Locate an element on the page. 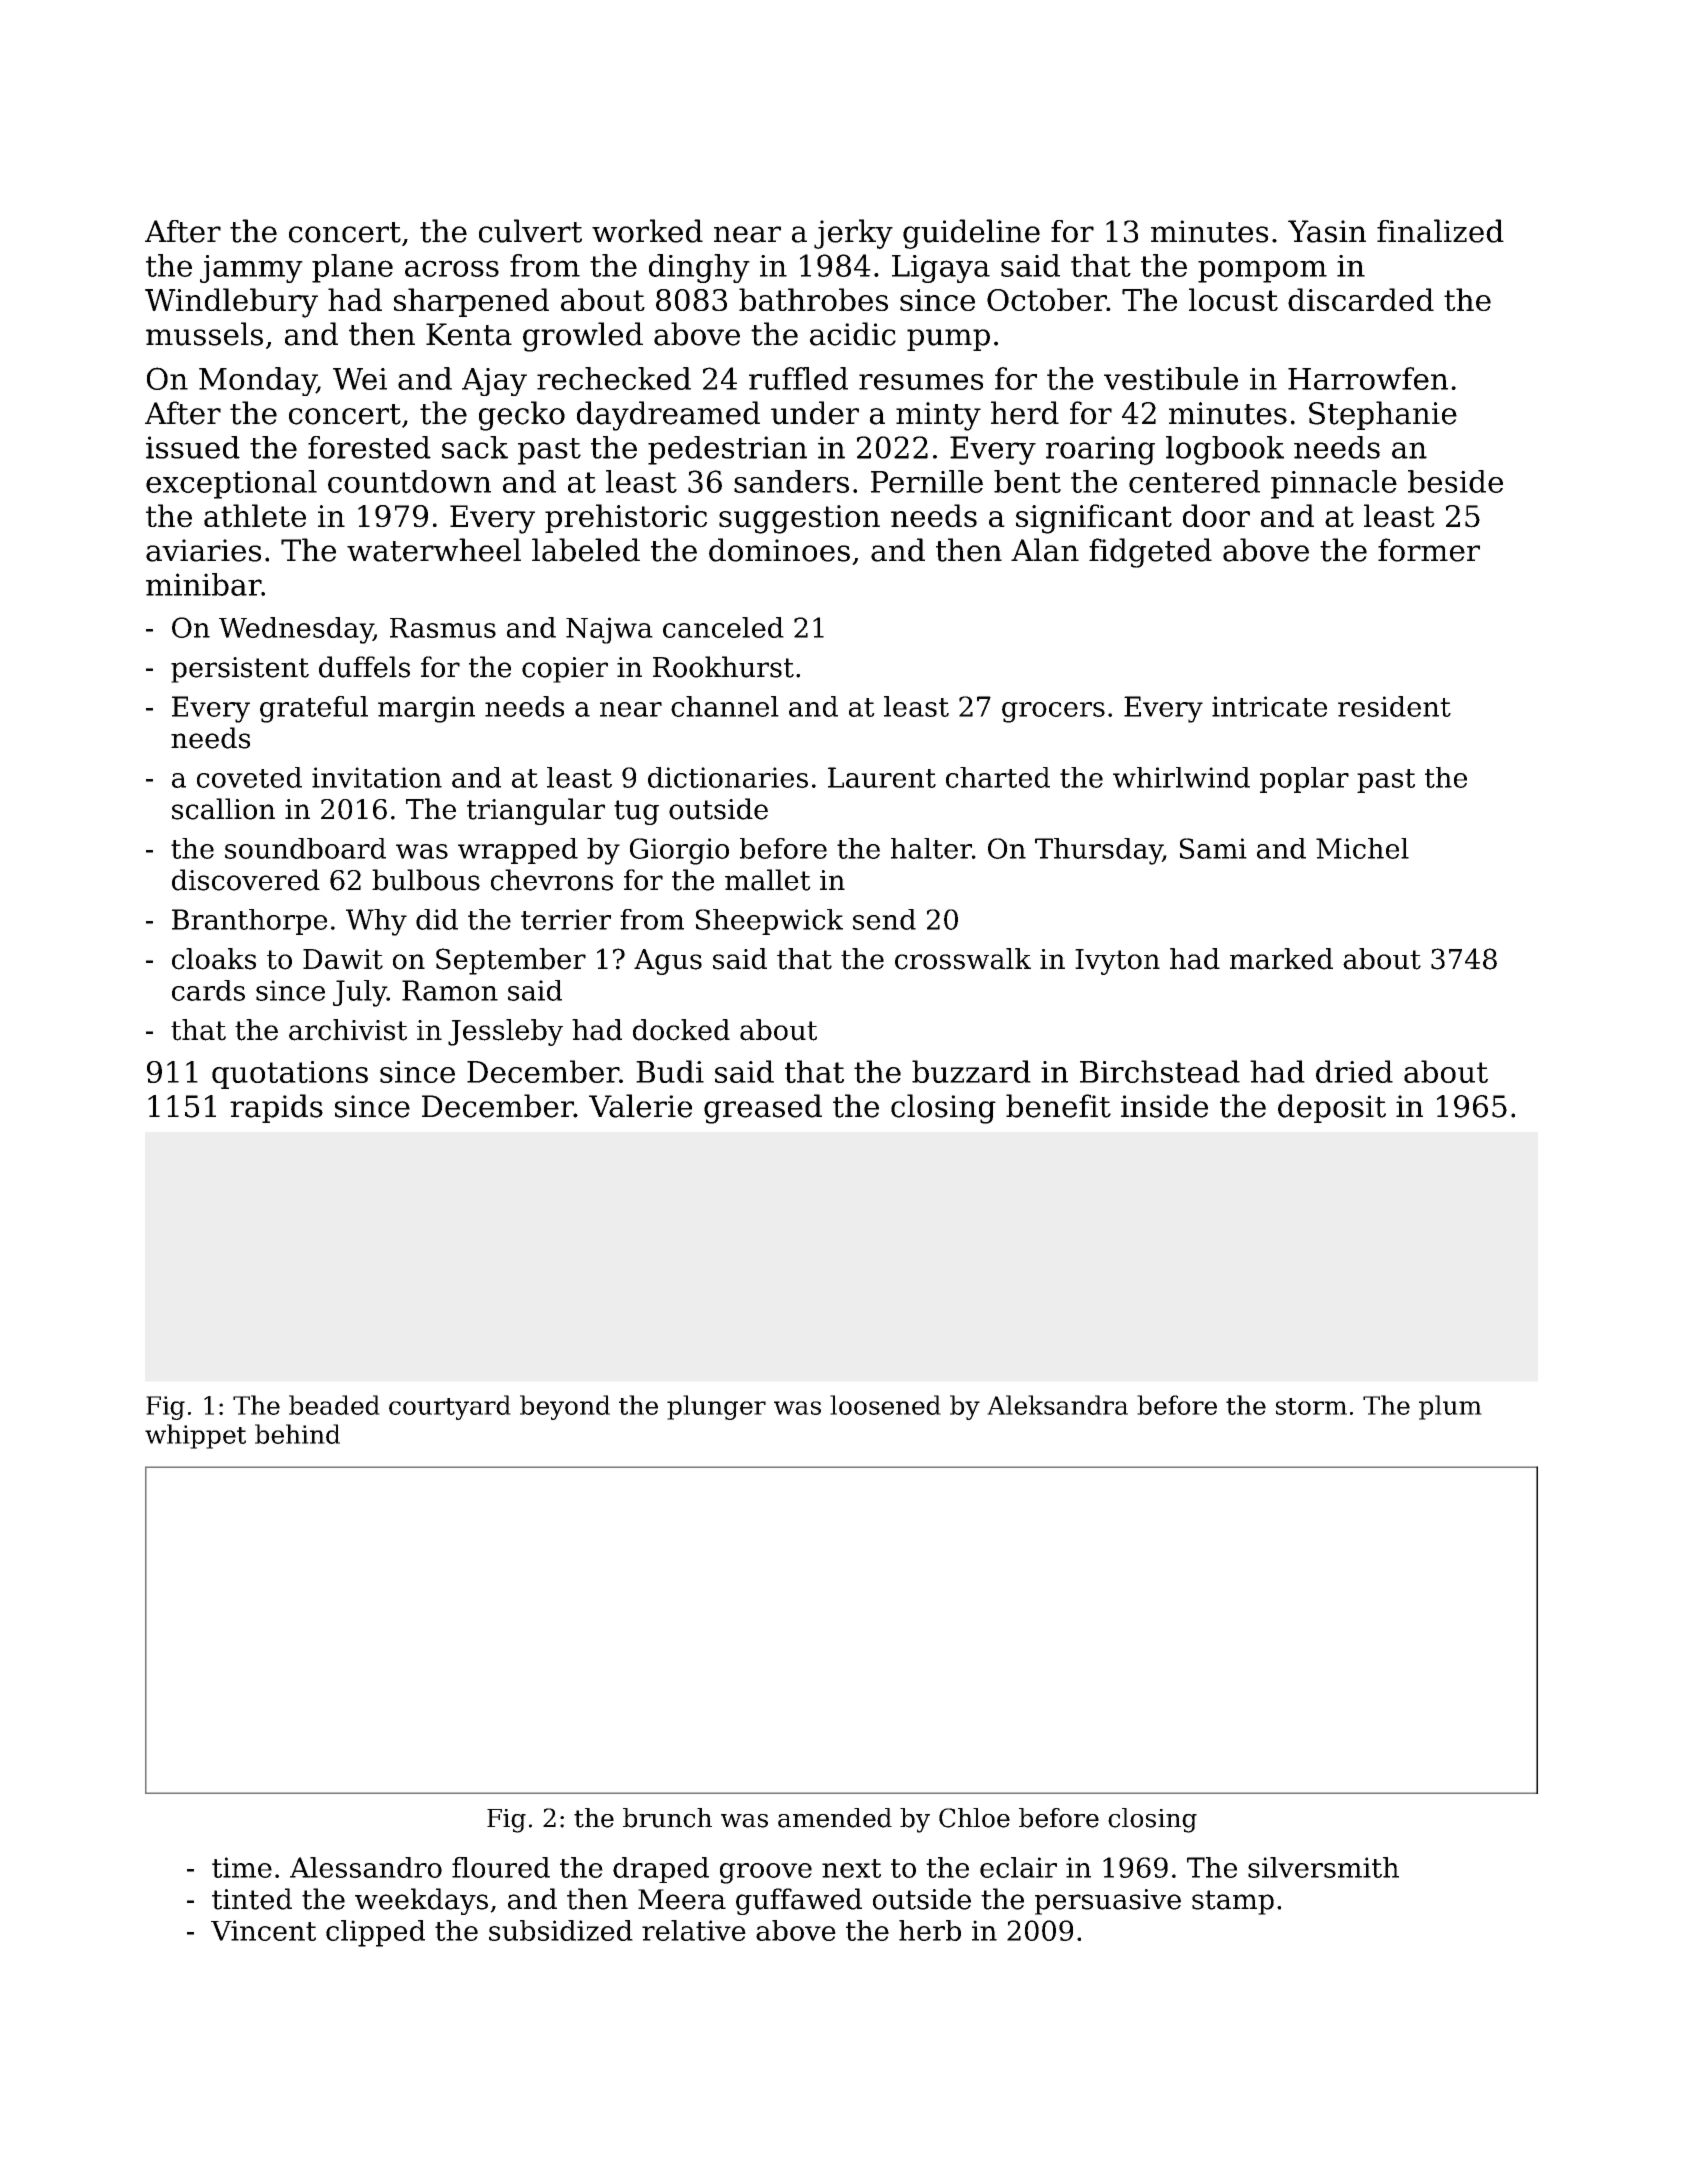  worked is located at coordinates (647, 231).
